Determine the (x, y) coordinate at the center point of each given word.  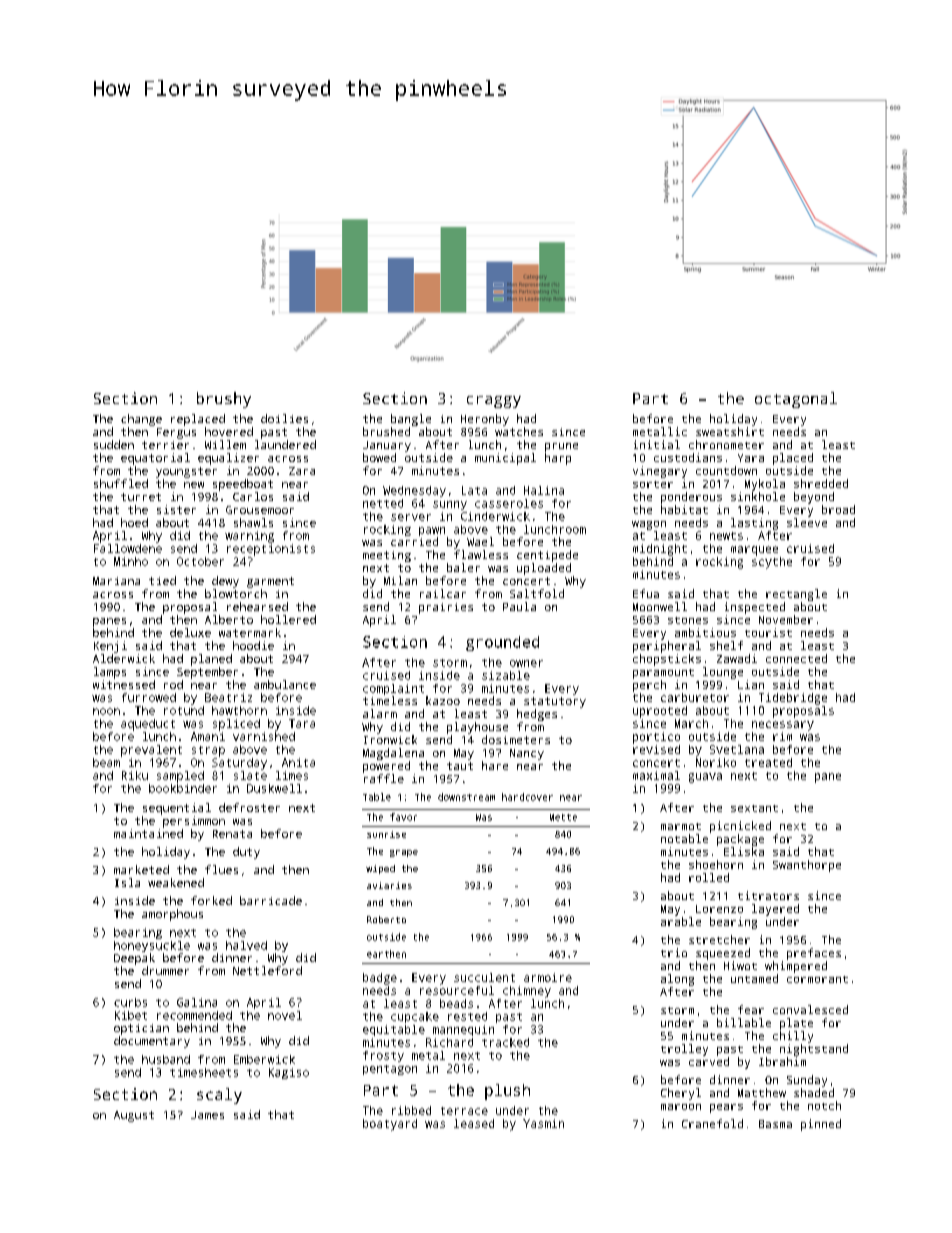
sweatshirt (730, 431)
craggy (494, 402)
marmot (681, 826)
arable (681, 921)
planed (211, 660)
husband (166, 1059)
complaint (393, 689)
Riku (135, 775)
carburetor (695, 697)
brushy (224, 400)
